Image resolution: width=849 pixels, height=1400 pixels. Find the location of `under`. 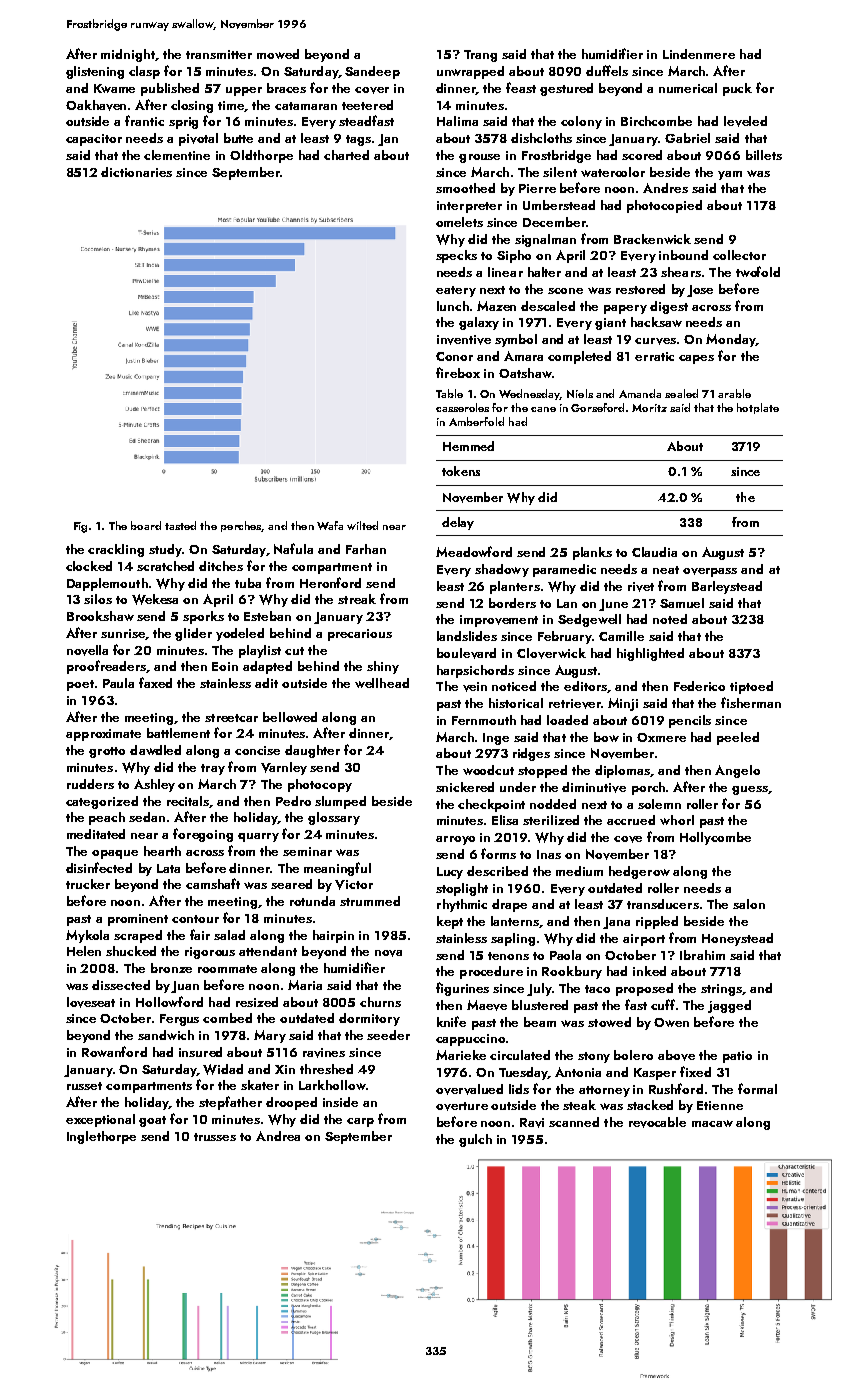

under is located at coordinates (518, 787).
